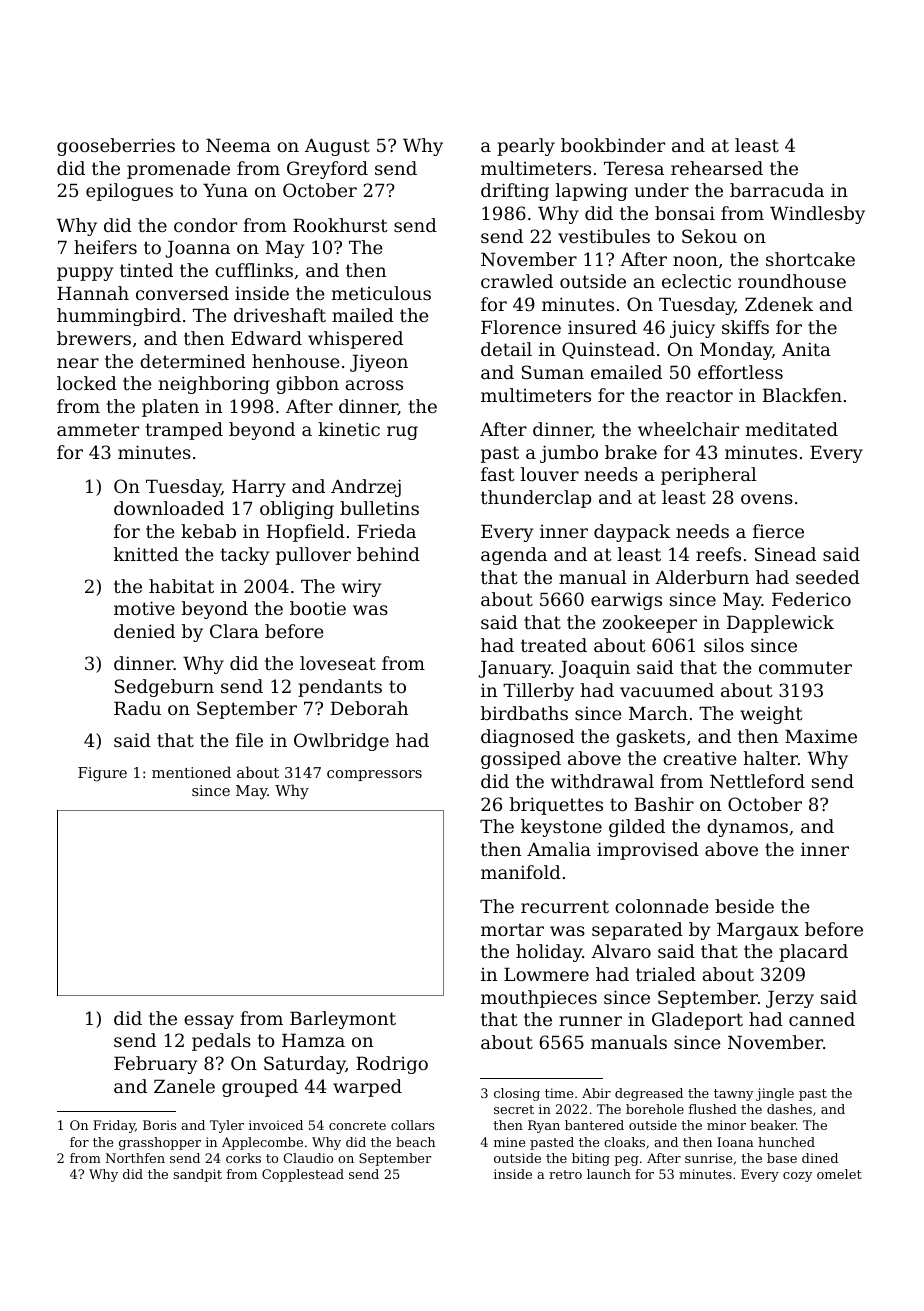 This screenshot has width=924, height=1311. What do you see at coordinates (526, 147) in the screenshot?
I see `pearly` at bounding box center [526, 147].
